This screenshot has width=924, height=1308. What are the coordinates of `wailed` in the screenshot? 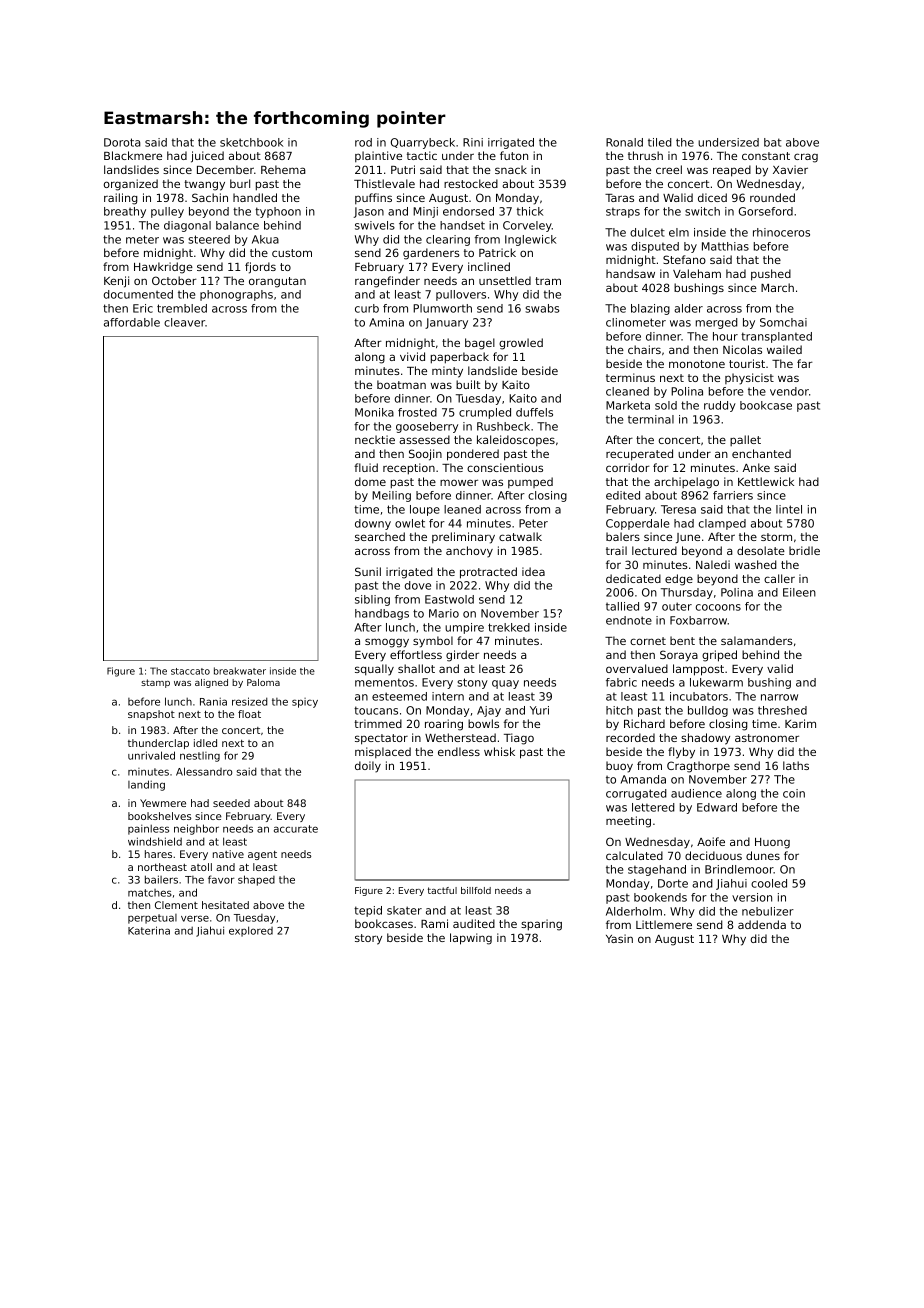 It's located at (784, 349).
